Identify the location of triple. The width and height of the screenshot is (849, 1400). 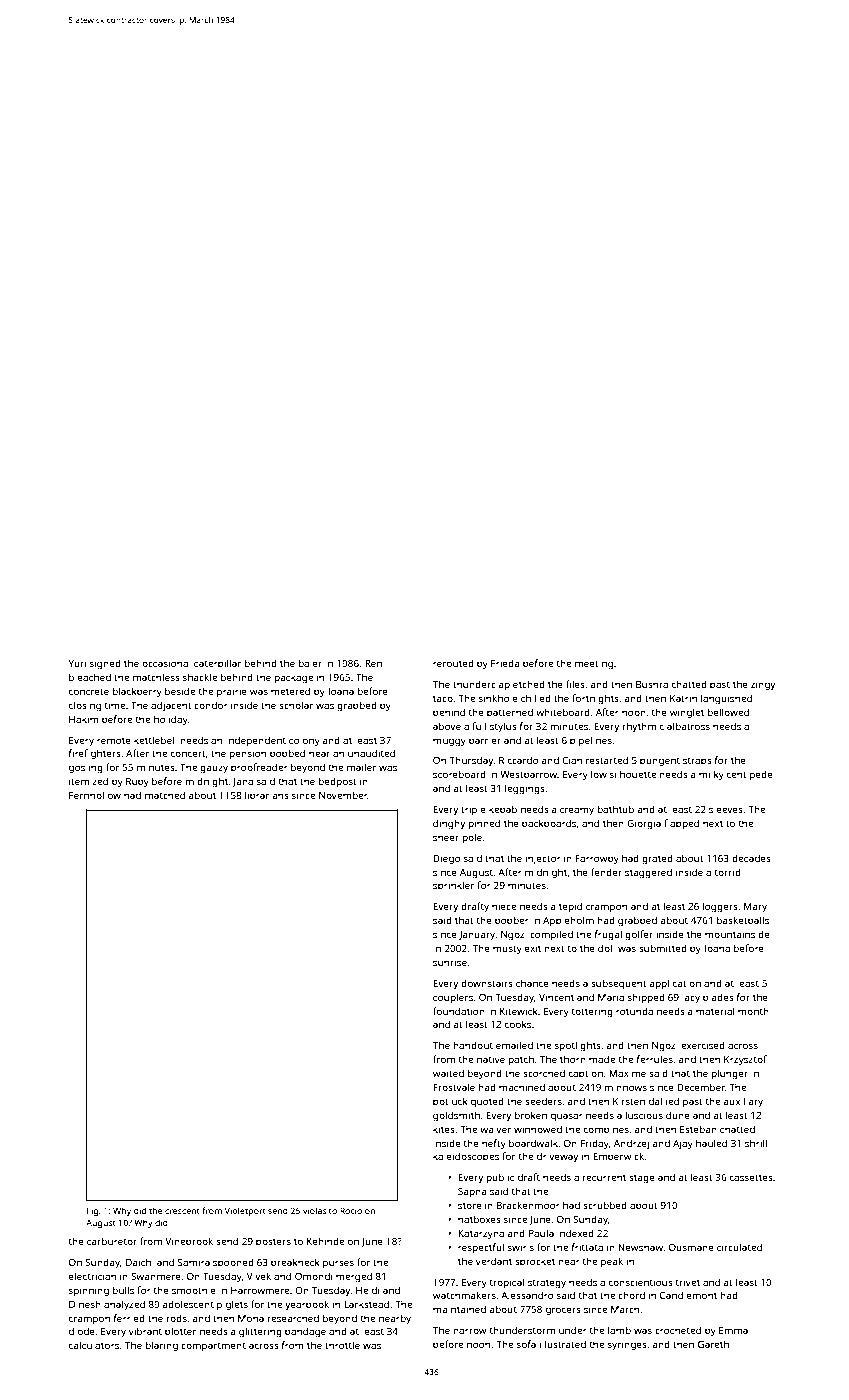
(473, 810).
